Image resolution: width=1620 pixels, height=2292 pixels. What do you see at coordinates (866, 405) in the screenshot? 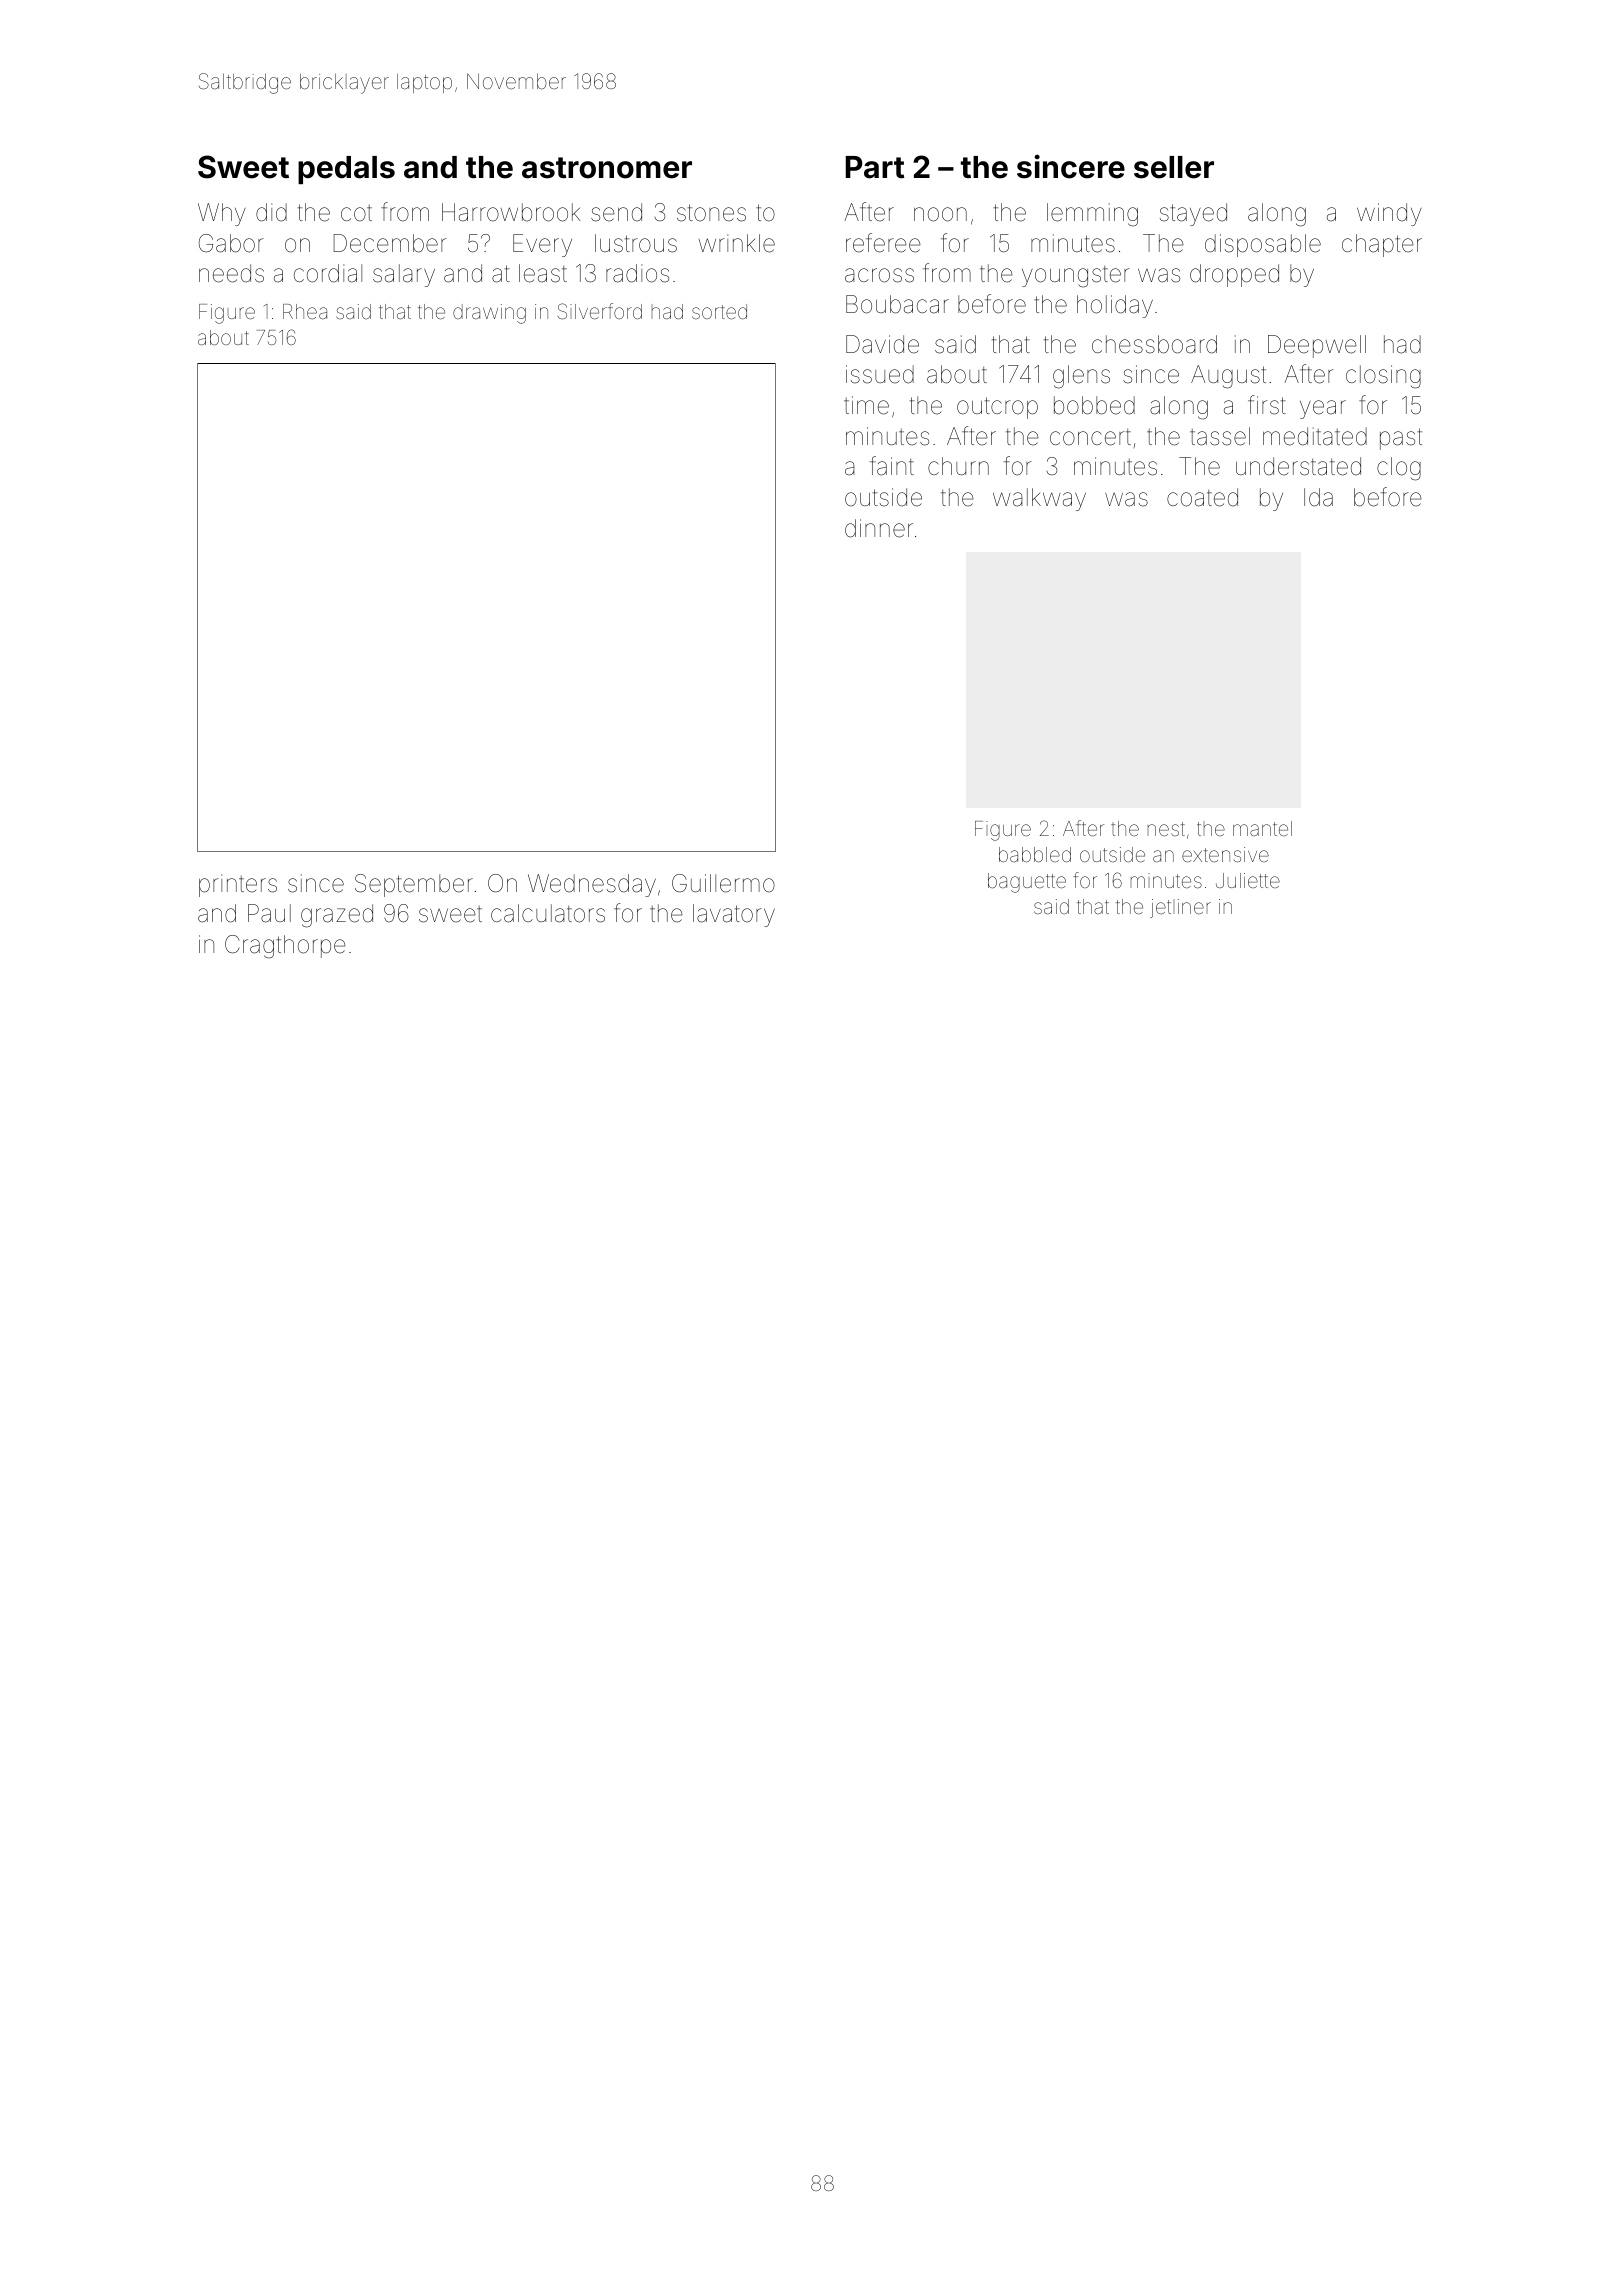
I see `time` at bounding box center [866, 405].
